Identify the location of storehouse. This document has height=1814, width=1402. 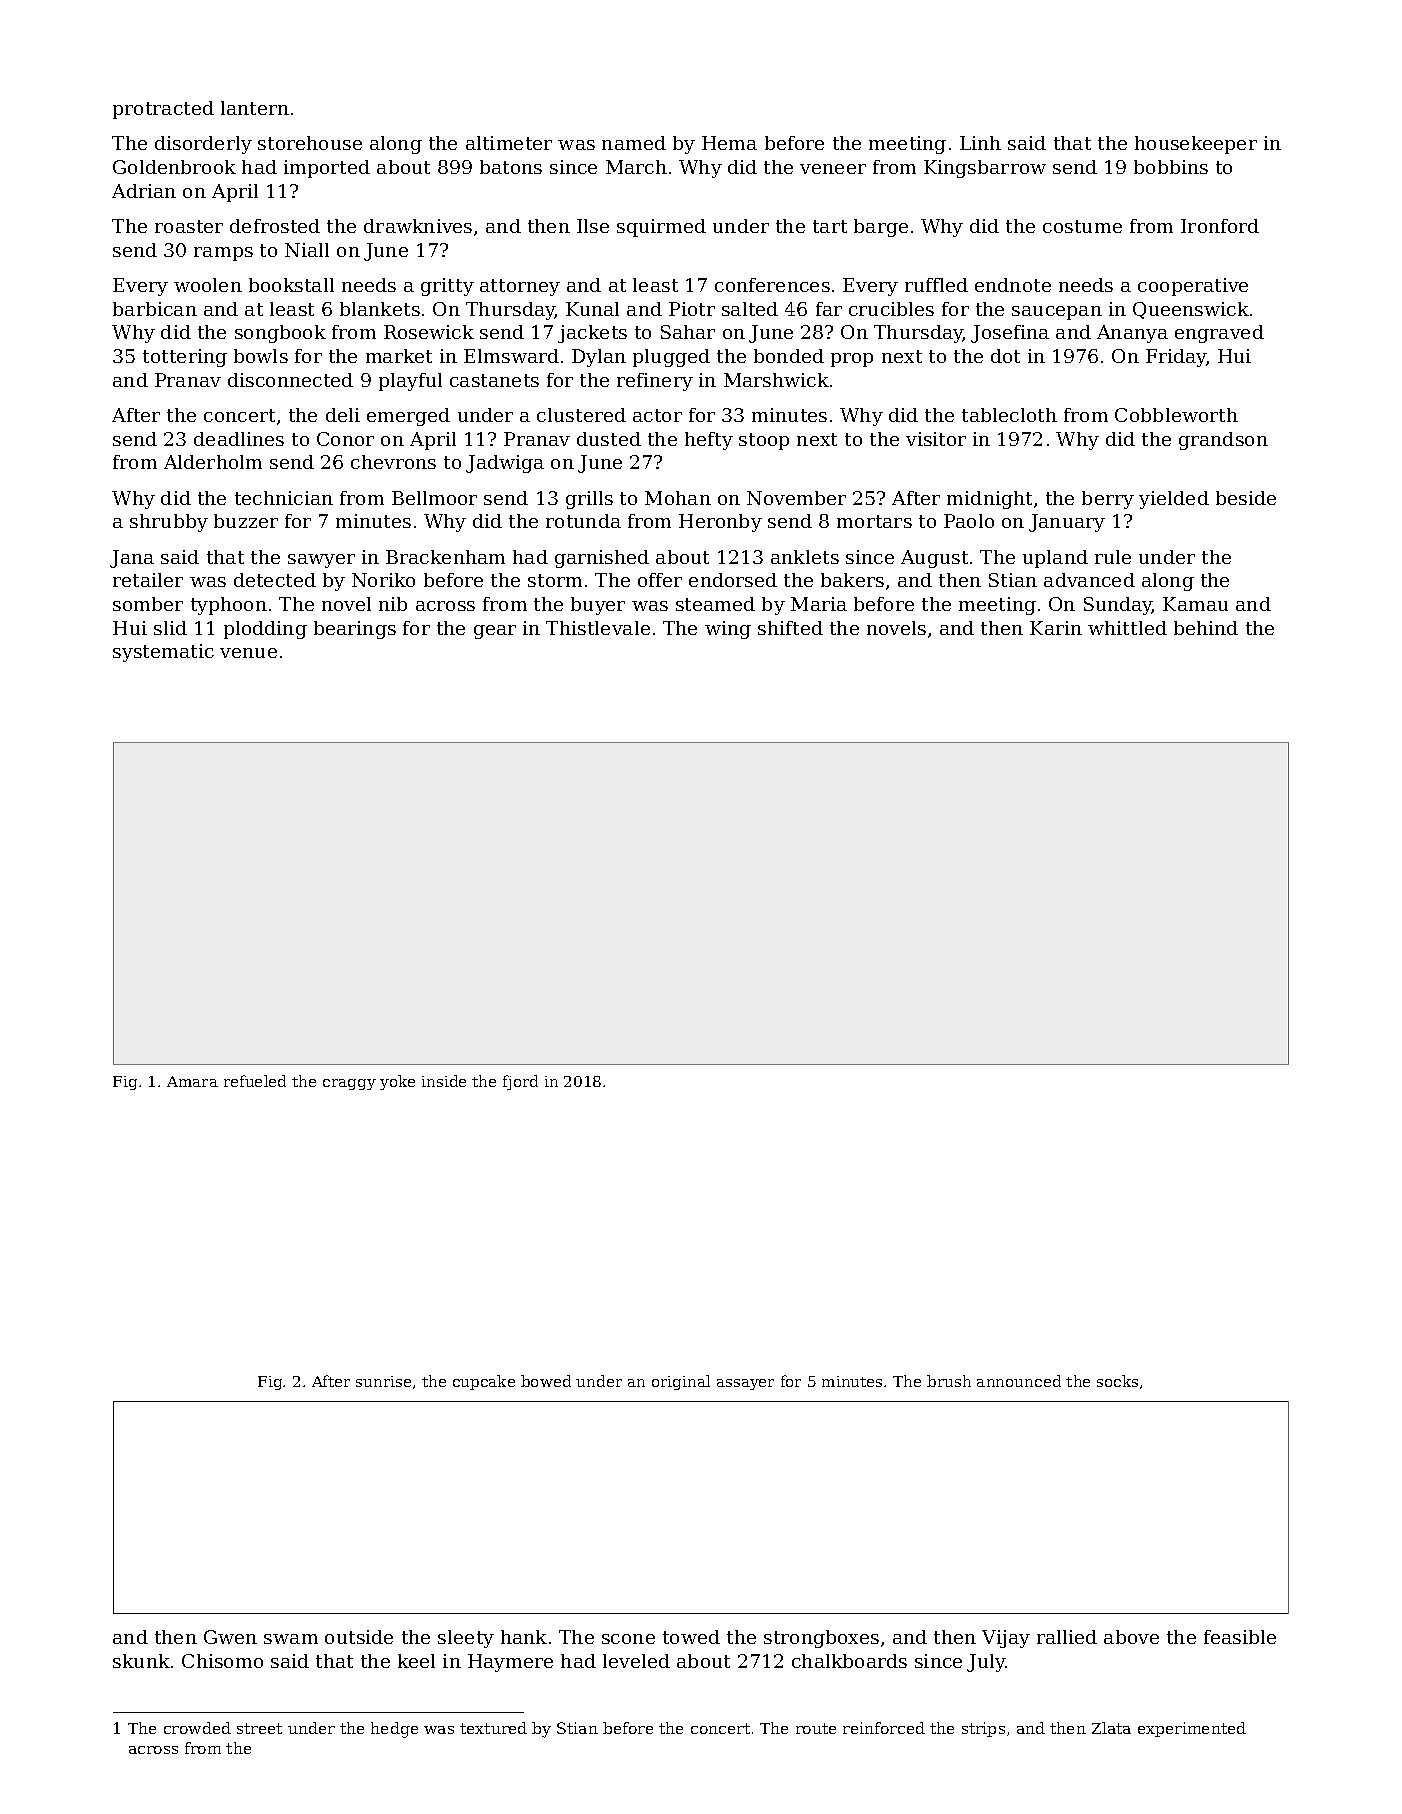
(310, 143).
